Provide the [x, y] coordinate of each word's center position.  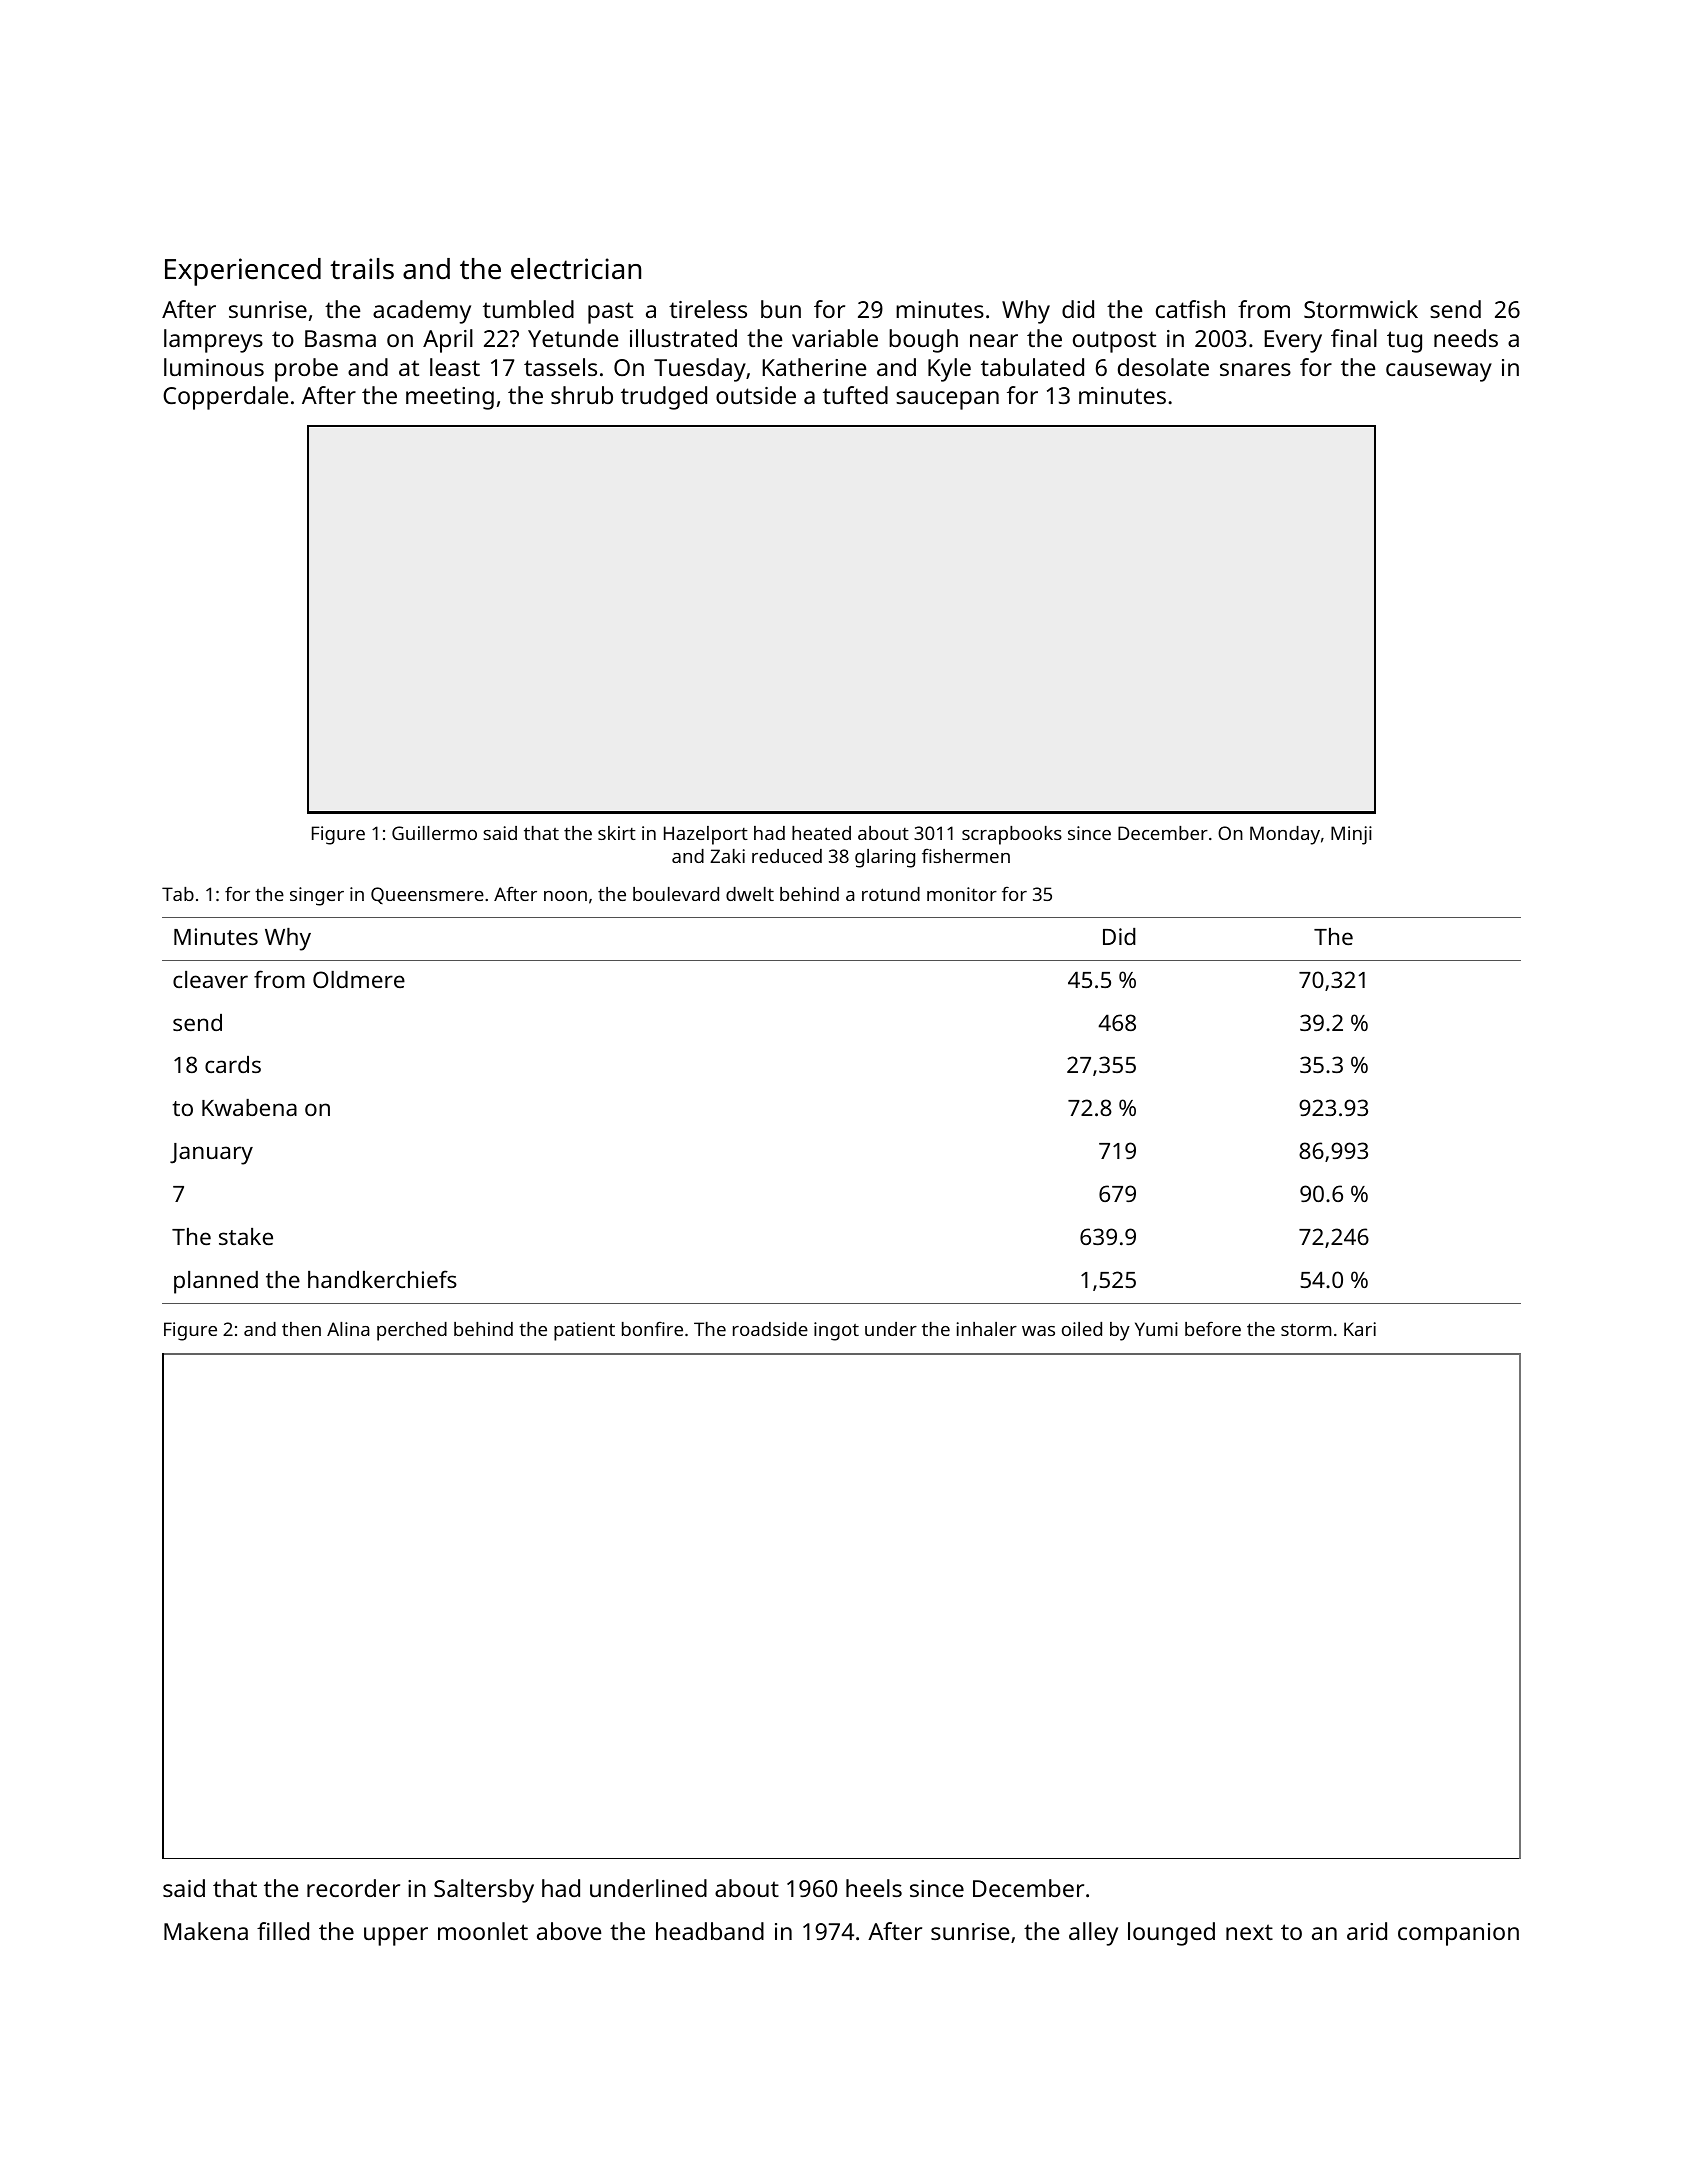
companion [1458, 1934]
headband [710, 1931]
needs [1466, 338]
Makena [206, 1931]
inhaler [987, 1329]
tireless [708, 309]
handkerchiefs [382, 1279]
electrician [576, 269]
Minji [1351, 835]
